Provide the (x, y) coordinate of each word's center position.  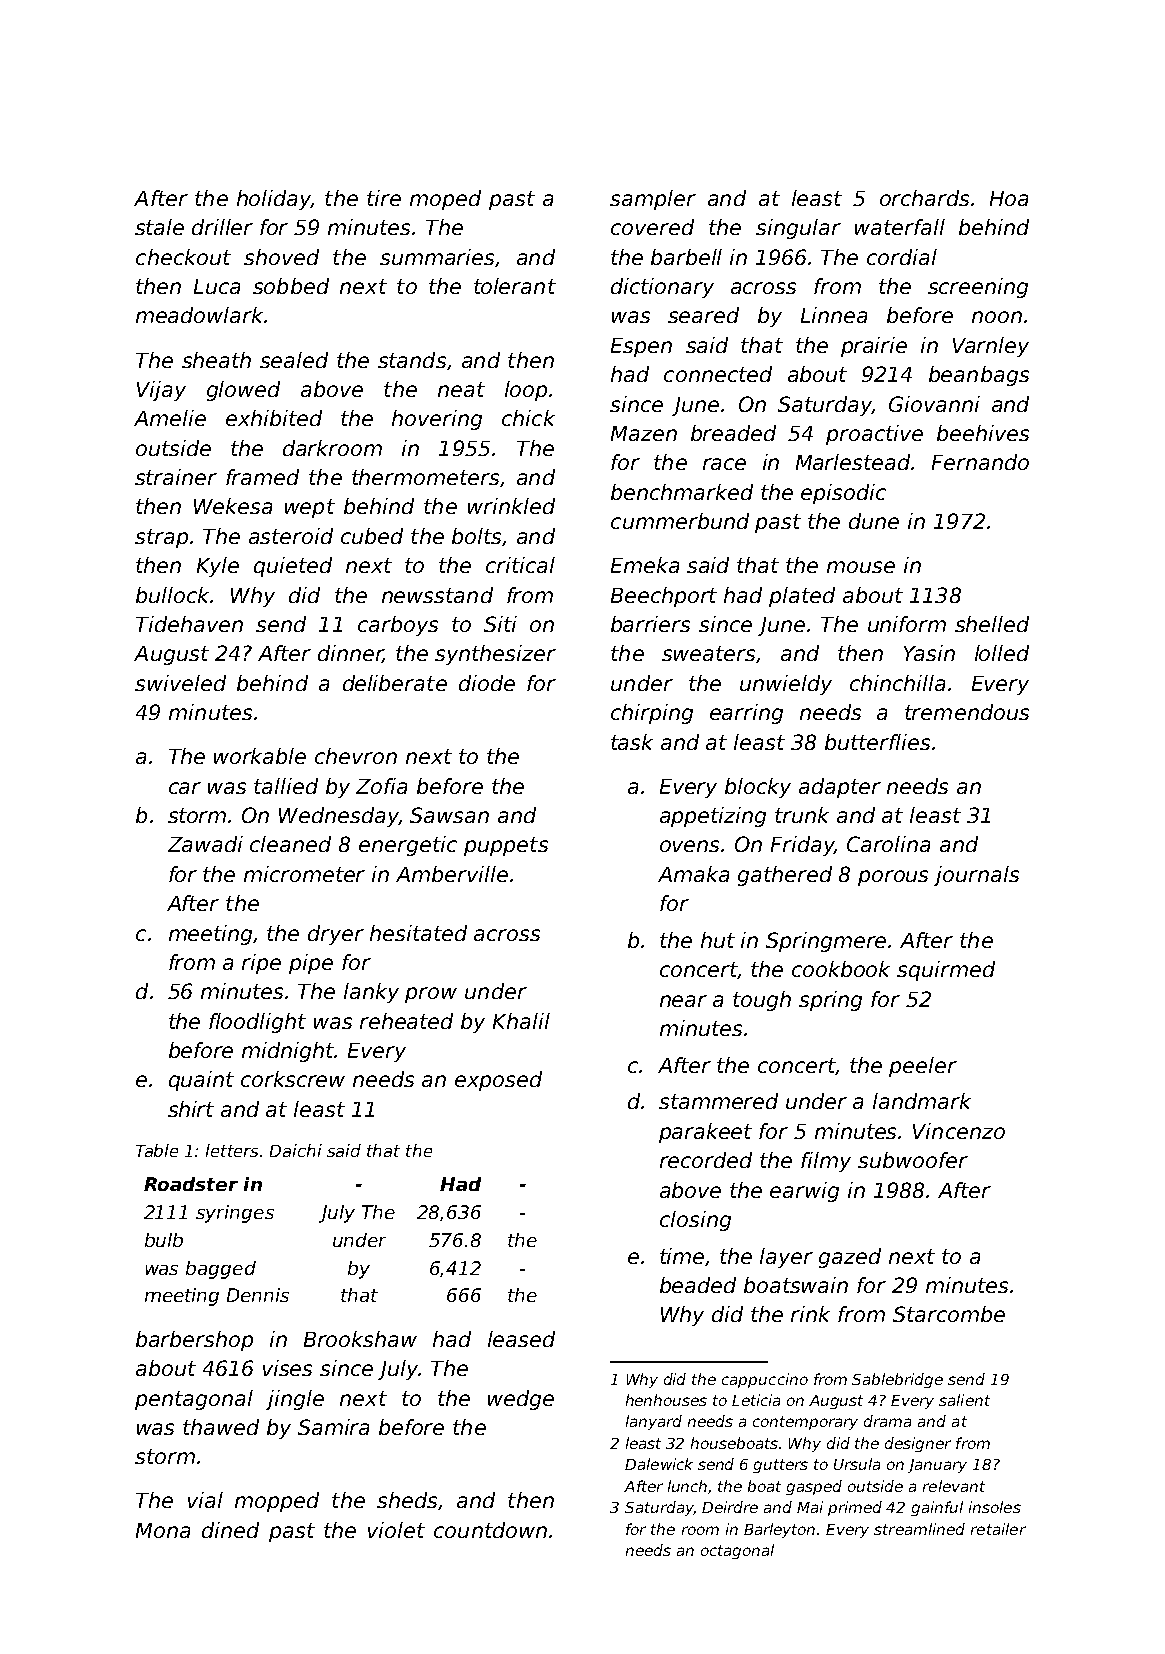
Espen (641, 347)
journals (976, 876)
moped (445, 200)
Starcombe (949, 1314)
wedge (521, 1400)
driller (222, 227)
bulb (164, 1240)
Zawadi (205, 844)
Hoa (1009, 198)
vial (205, 1500)
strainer (176, 477)
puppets (506, 846)
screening (978, 288)
